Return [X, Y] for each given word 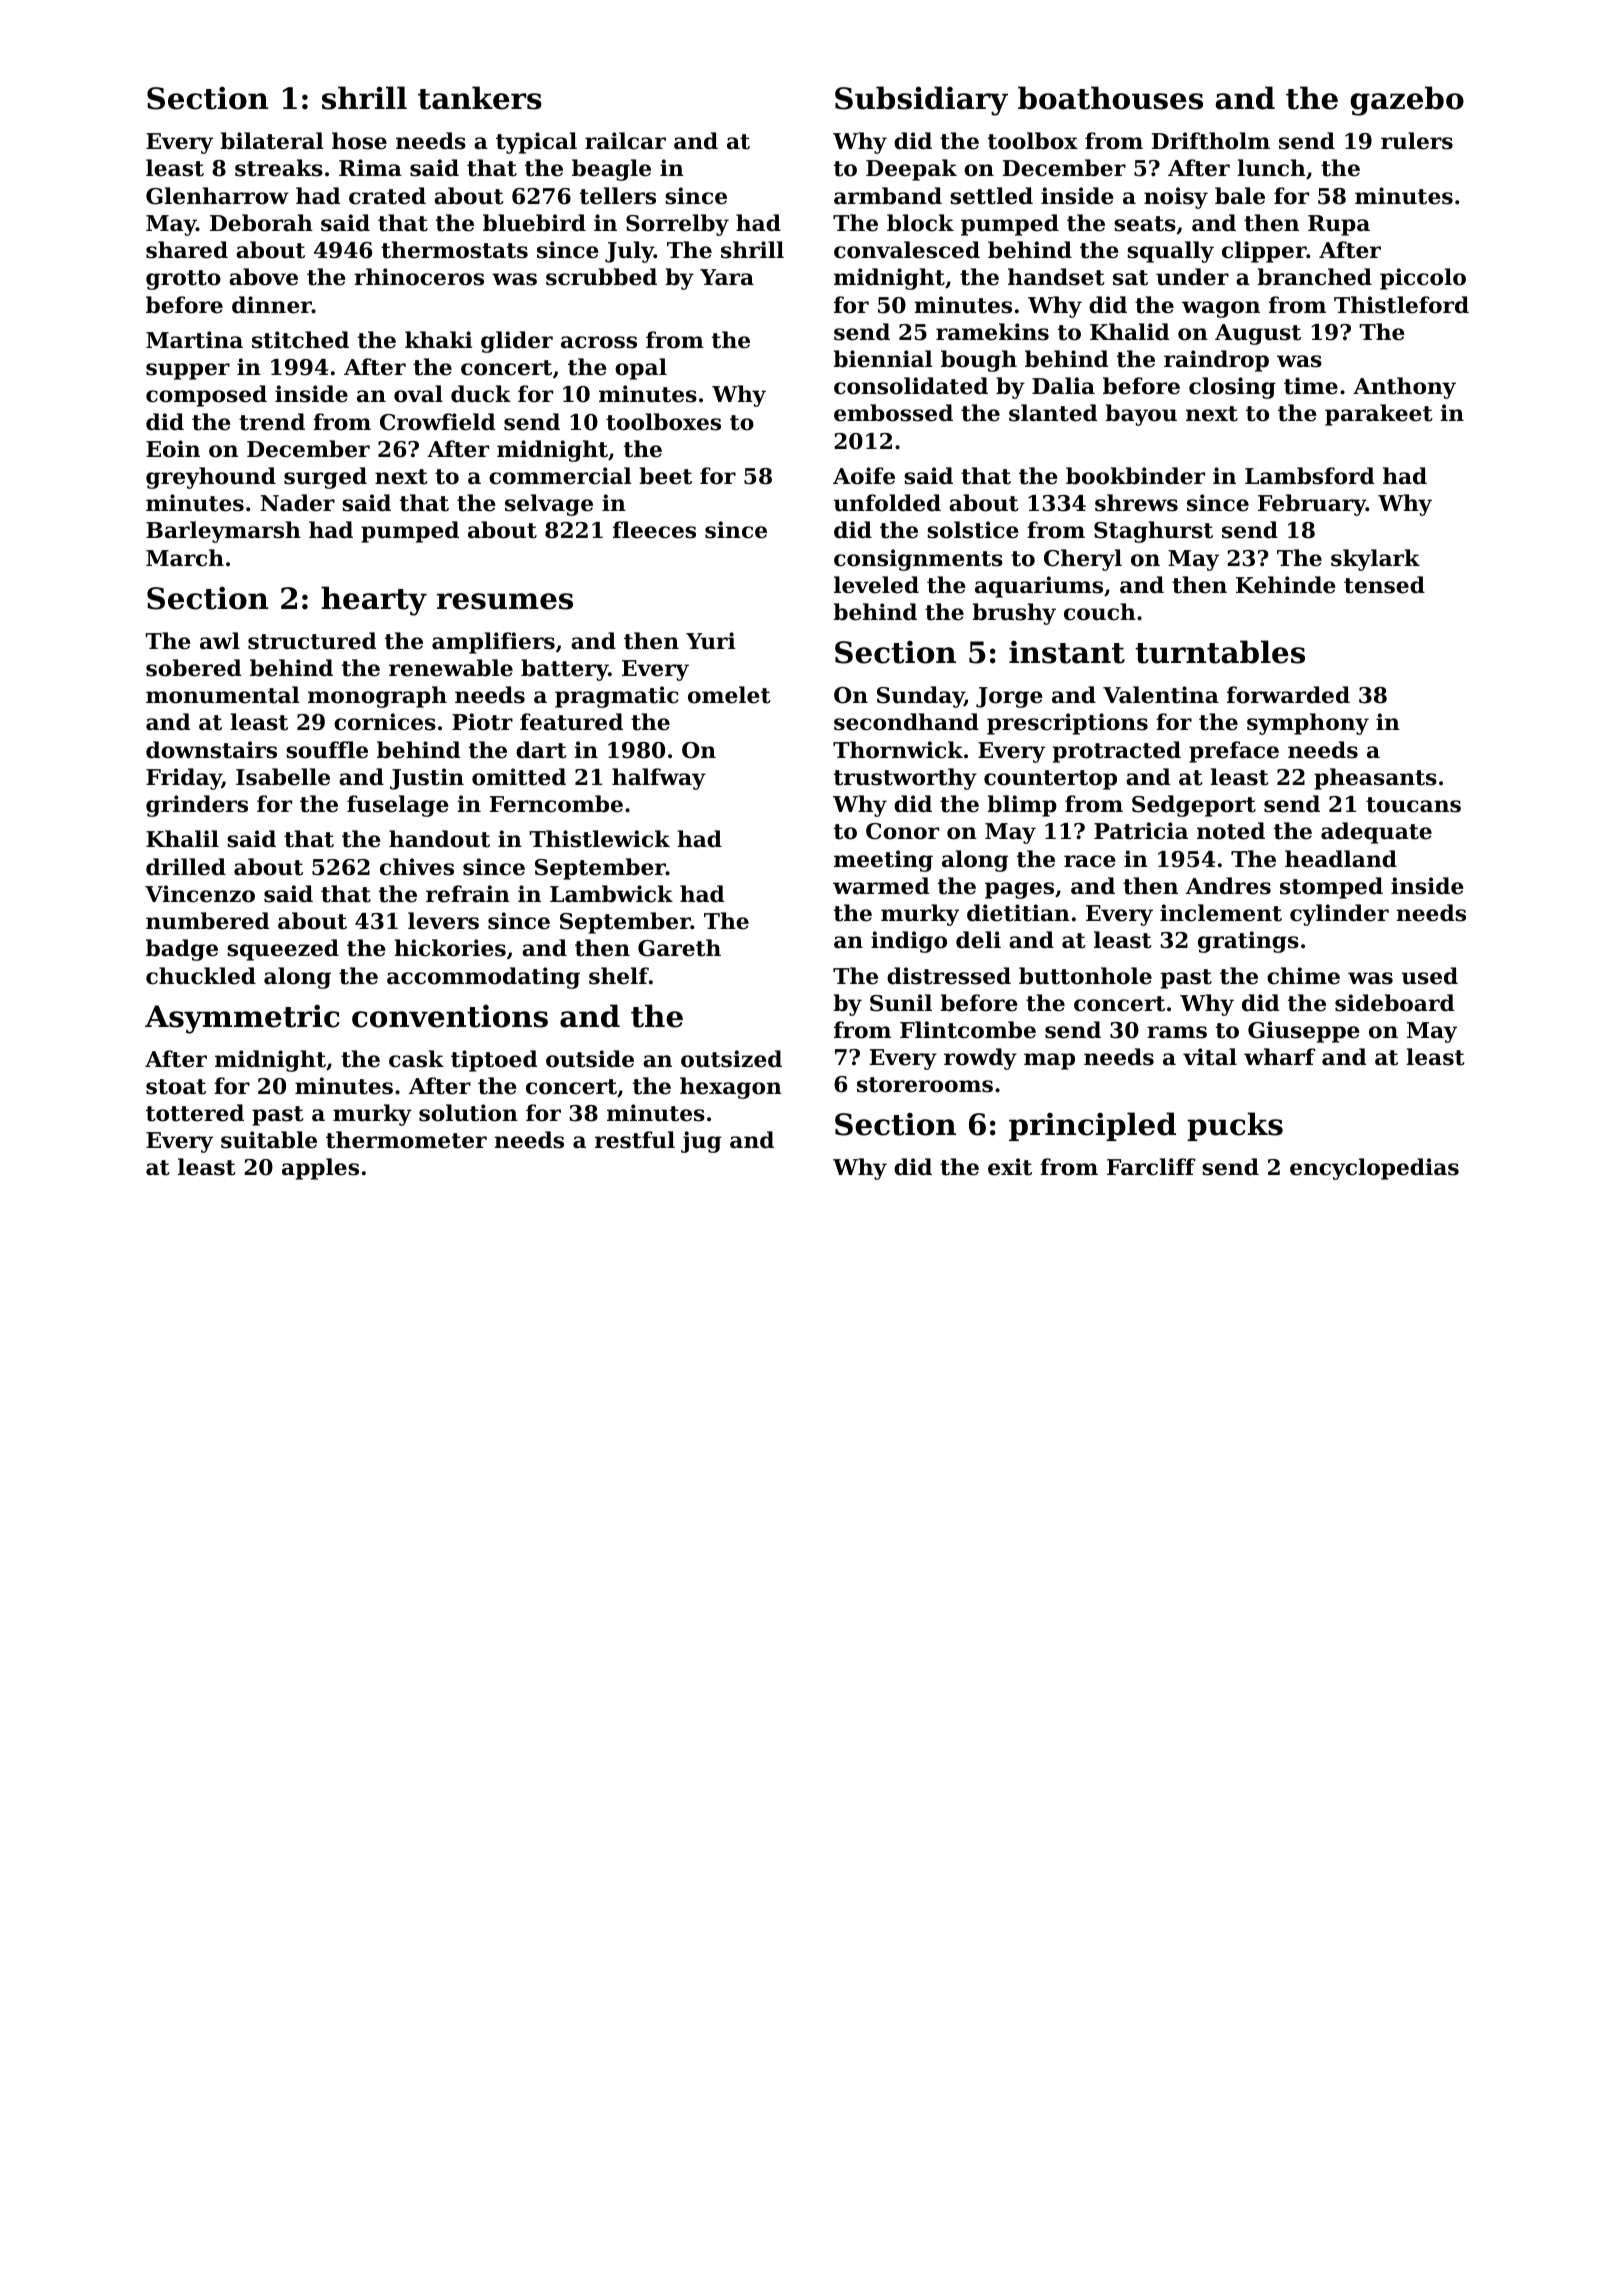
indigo [909, 942]
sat [1130, 278]
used [1430, 976]
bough [979, 361]
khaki [438, 340]
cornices [385, 722]
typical [536, 143]
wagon [1221, 309]
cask [416, 1059]
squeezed [283, 950]
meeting [883, 861]
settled [991, 196]
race [1090, 861]
